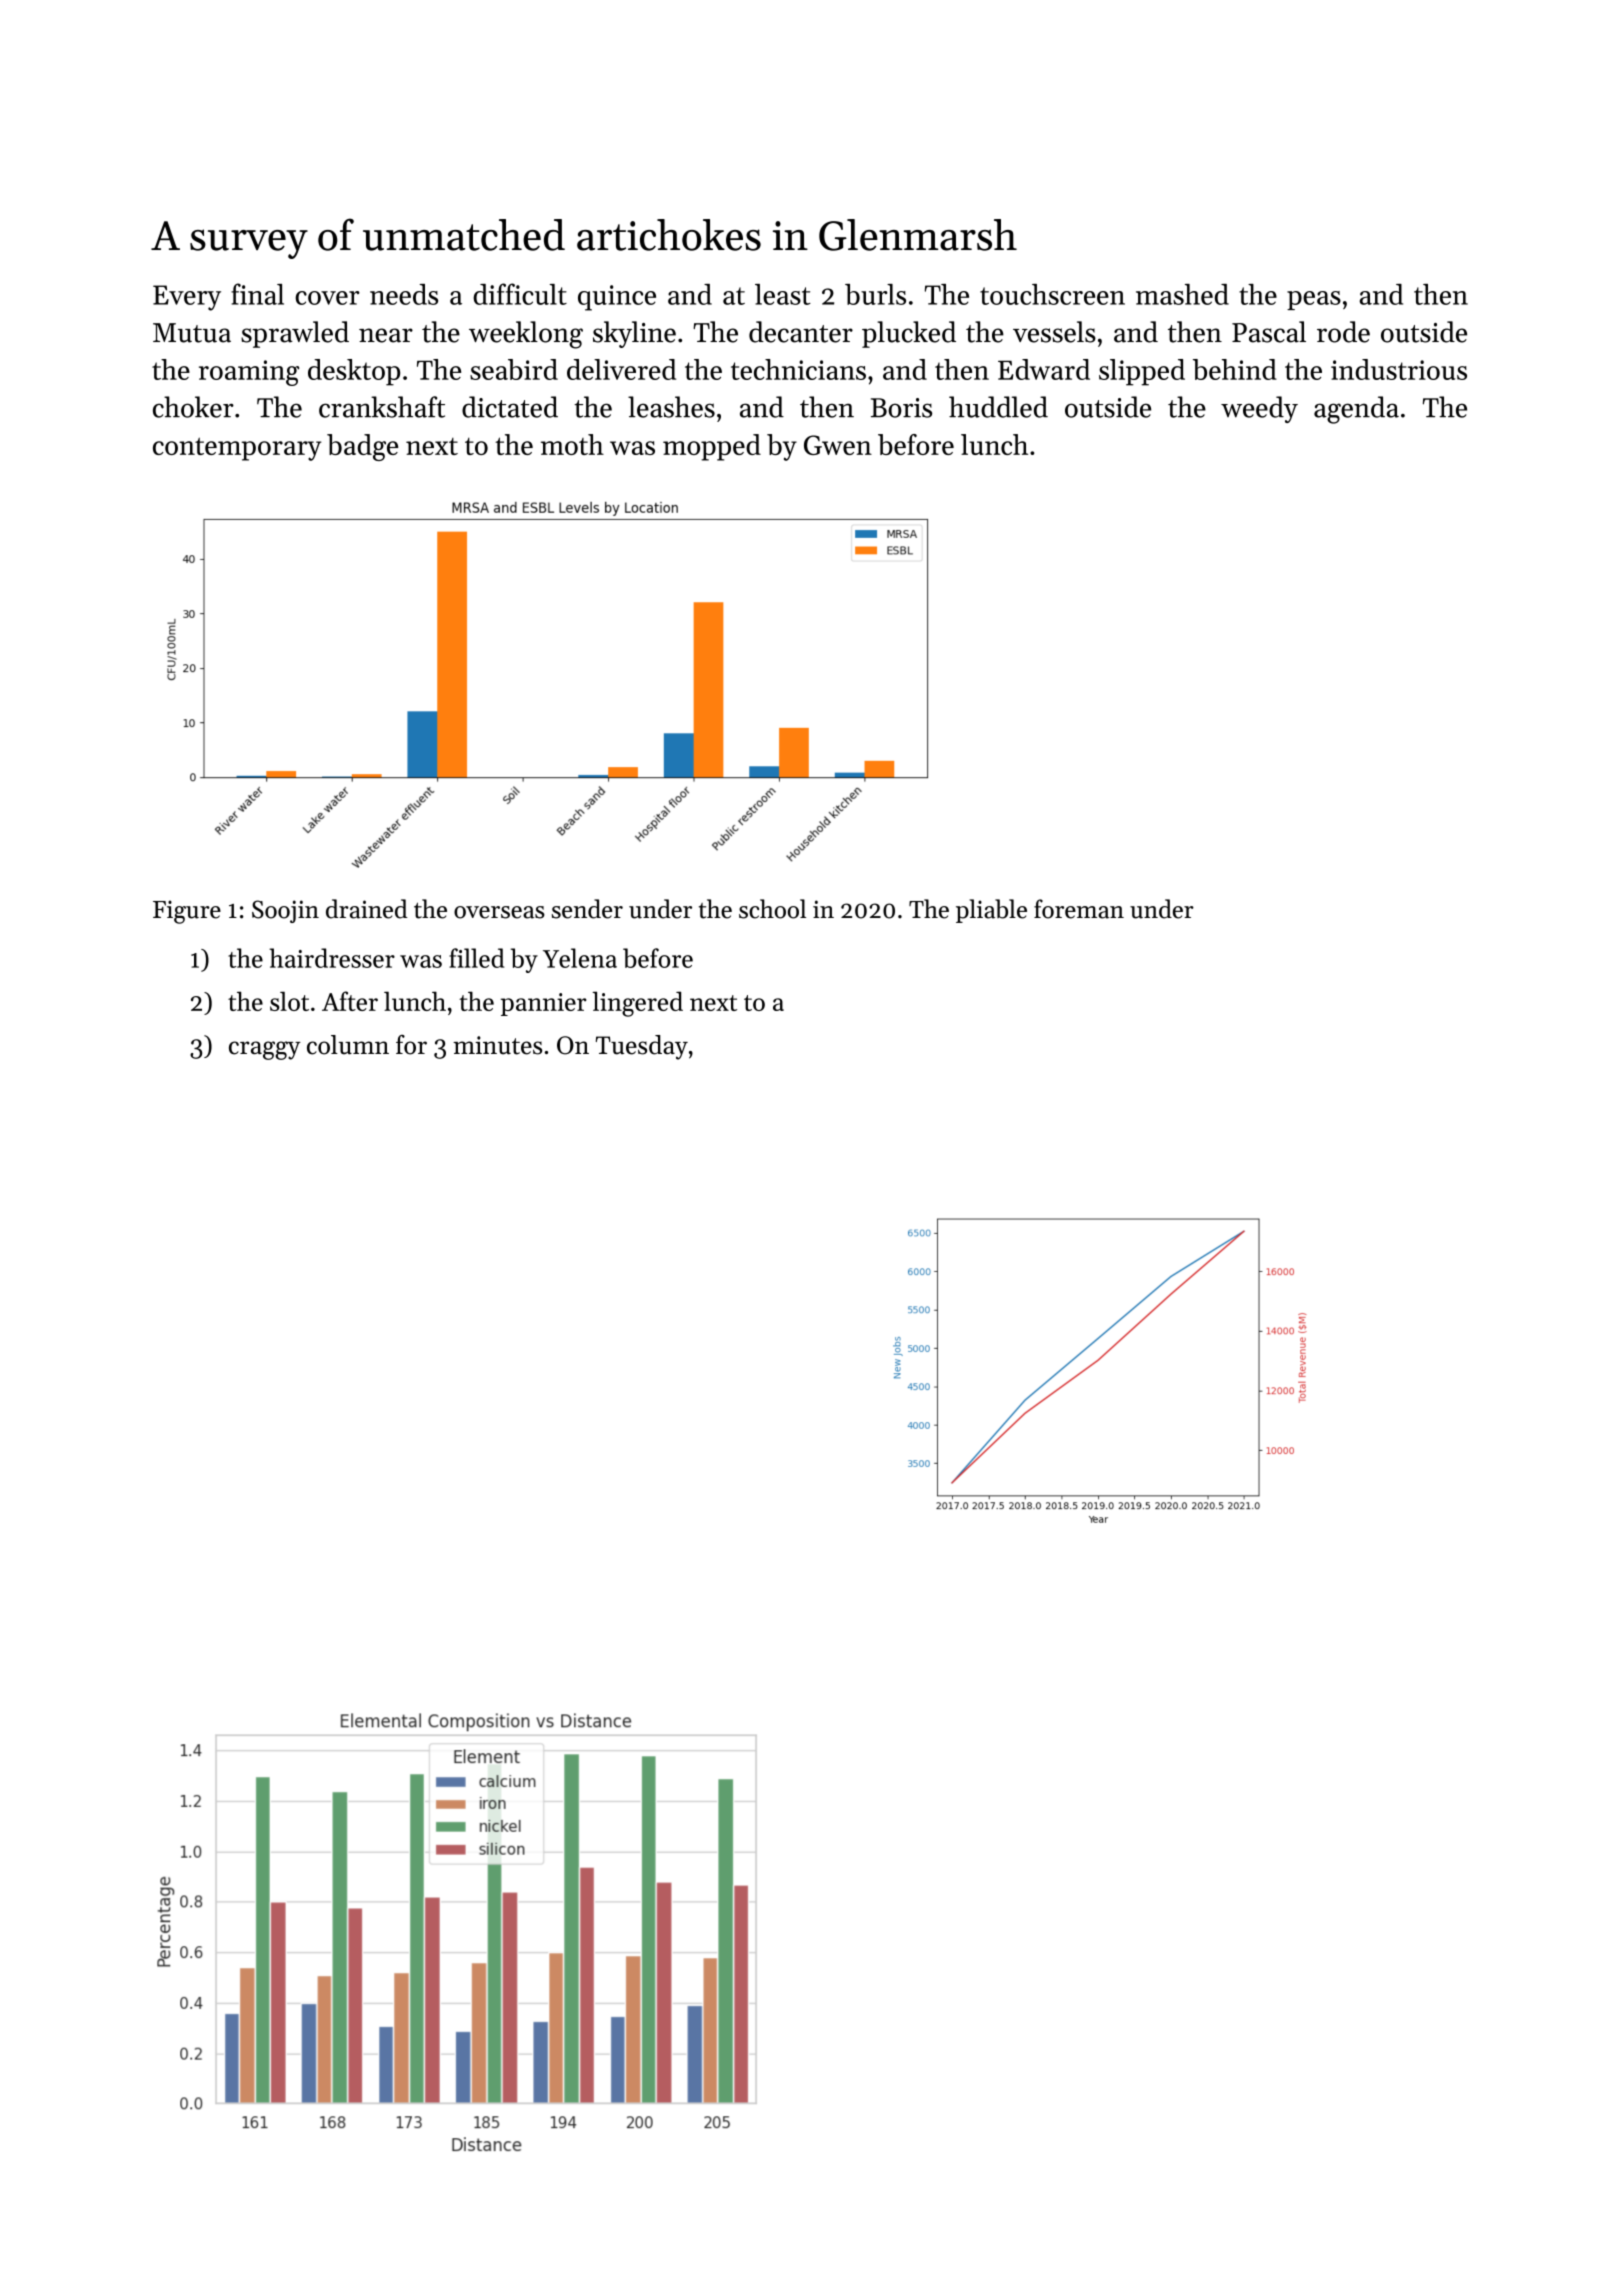 The image size is (1620, 2292). What do you see at coordinates (497, 1045) in the screenshot?
I see `minutes` at bounding box center [497, 1045].
